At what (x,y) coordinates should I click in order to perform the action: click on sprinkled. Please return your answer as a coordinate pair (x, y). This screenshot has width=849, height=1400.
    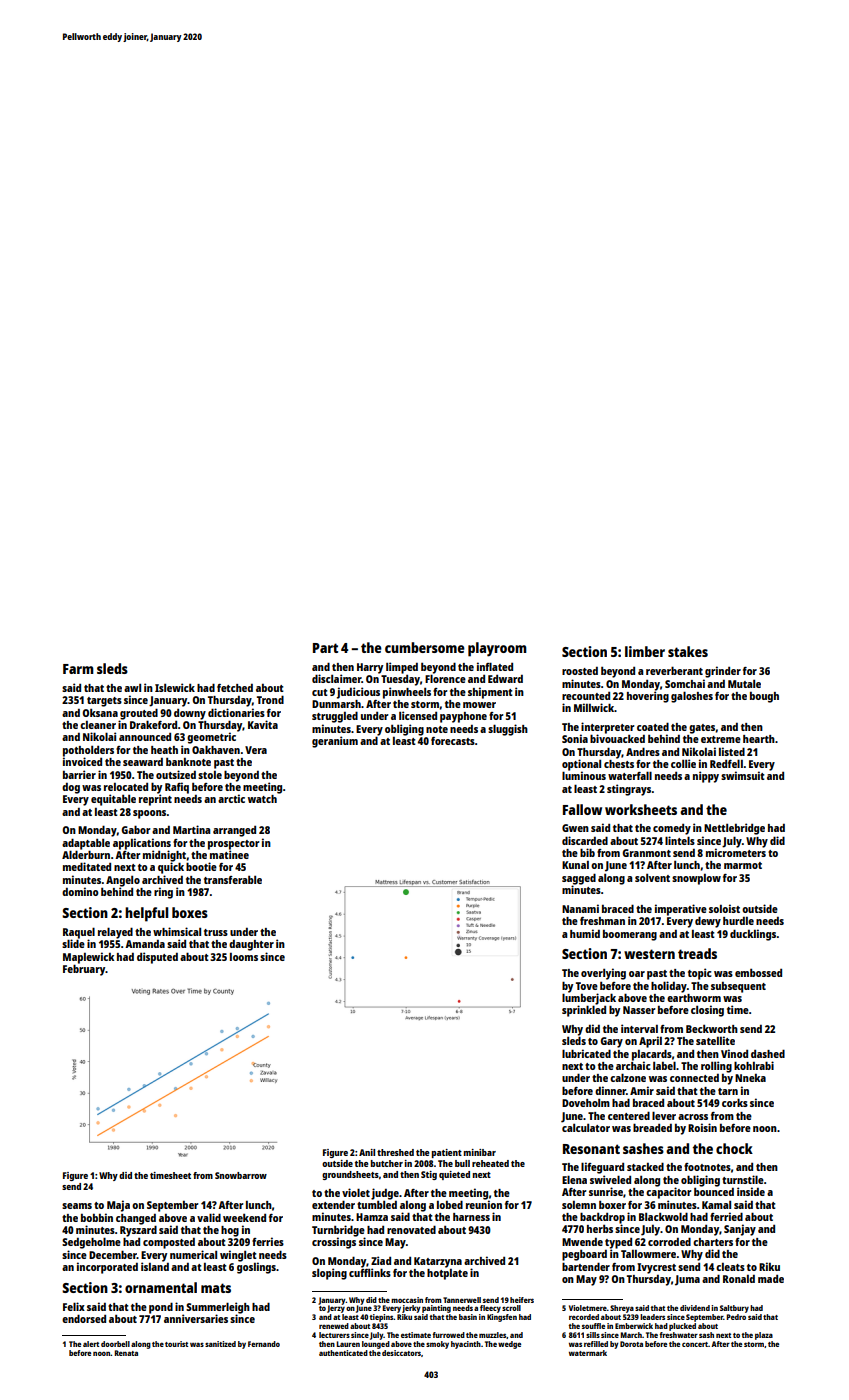
    Looking at the image, I should click on (584, 1011).
